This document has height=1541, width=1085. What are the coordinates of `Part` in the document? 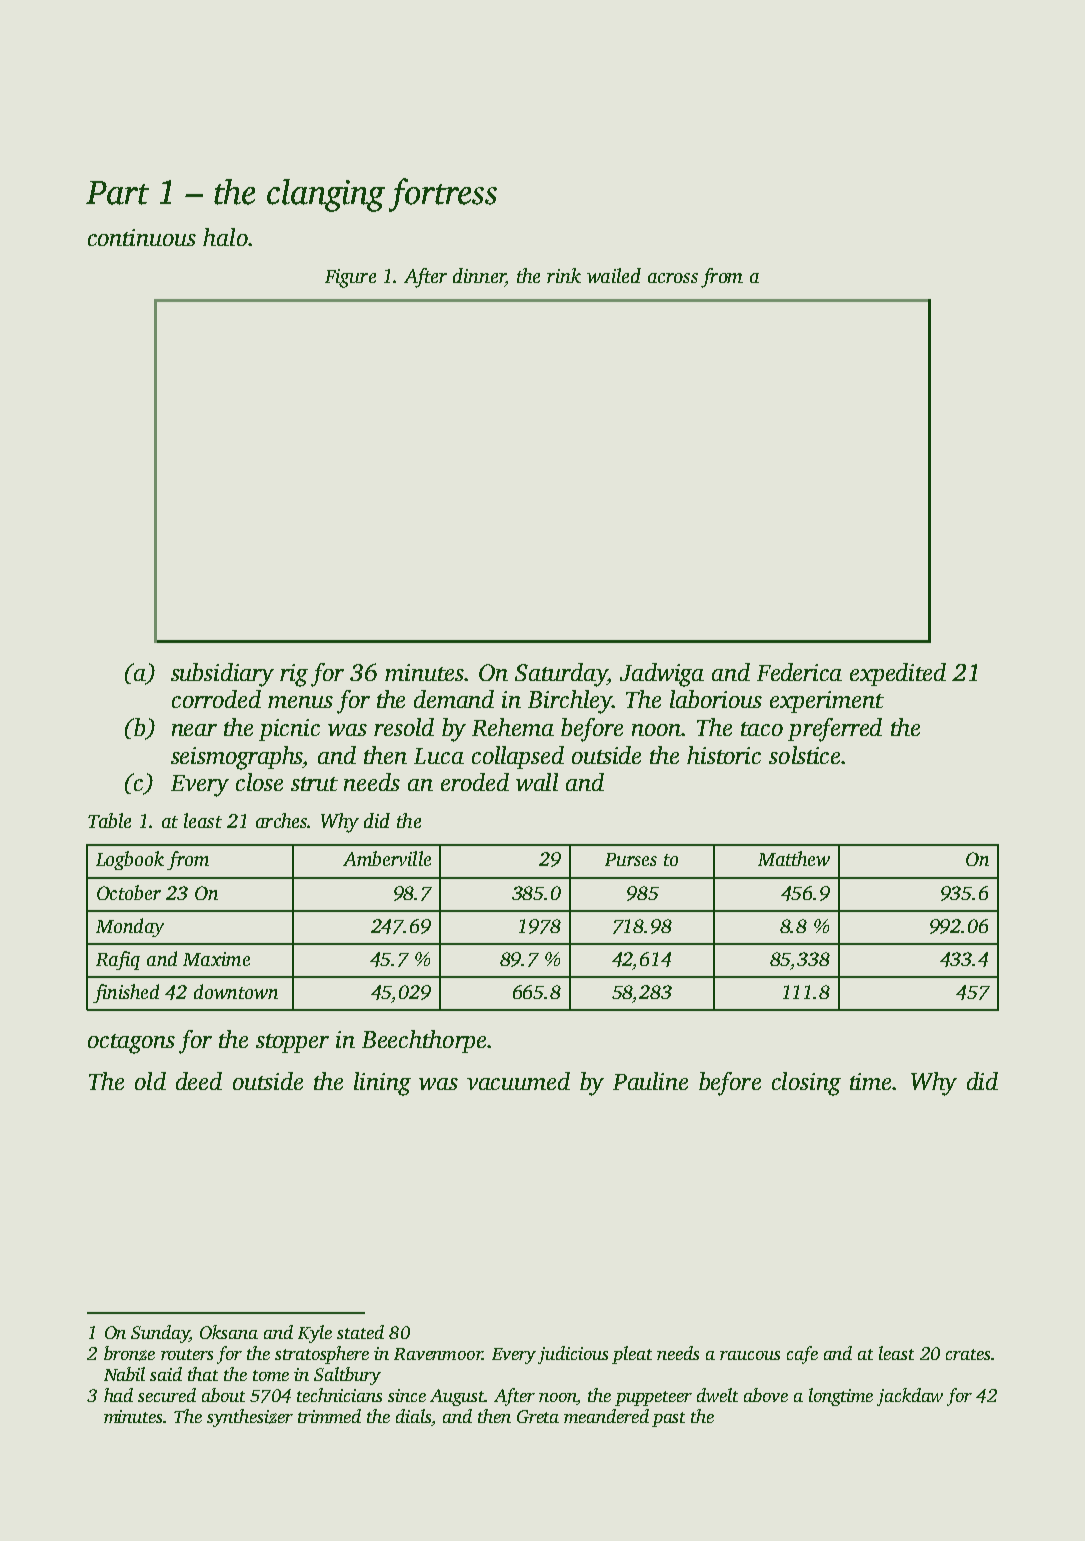 It's located at (117, 193).
